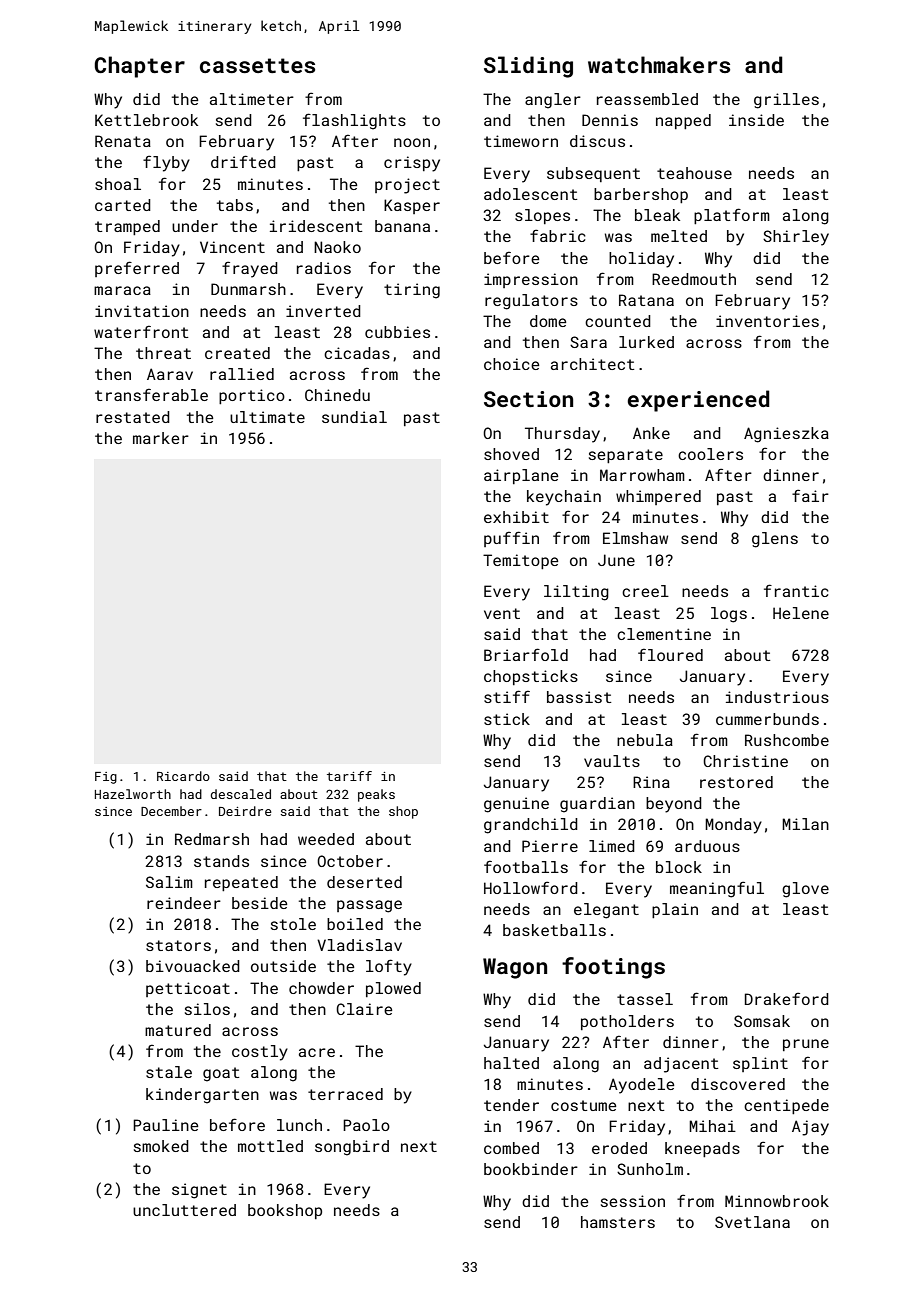 The height and width of the screenshot is (1308, 924). I want to click on lunch, so click(299, 1125).
